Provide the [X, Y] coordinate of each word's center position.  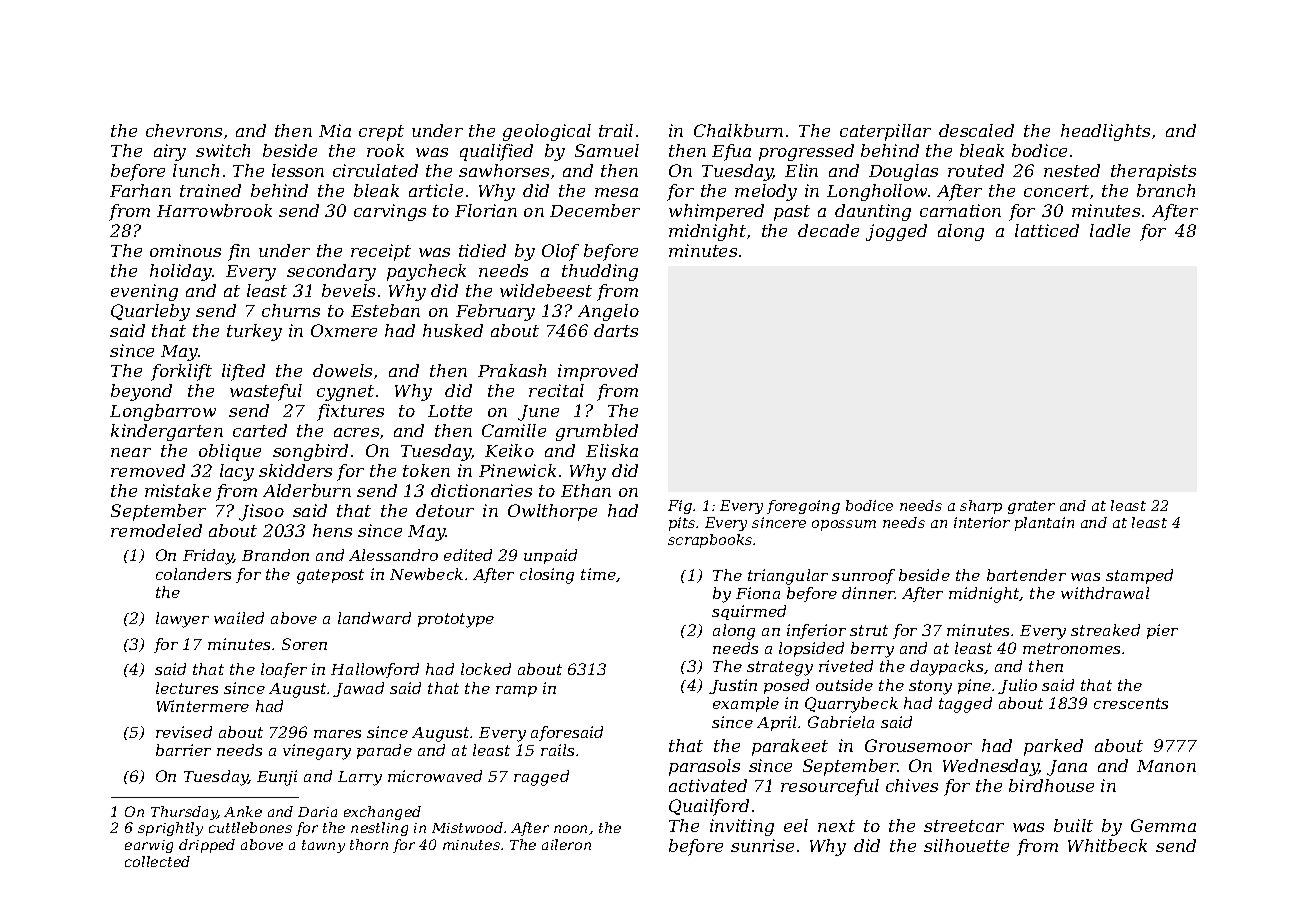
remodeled [156, 530]
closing [547, 576]
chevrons [184, 130]
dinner [868, 593]
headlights [1105, 132]
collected [157, 861]
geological [547, 132]
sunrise [762, 845]
